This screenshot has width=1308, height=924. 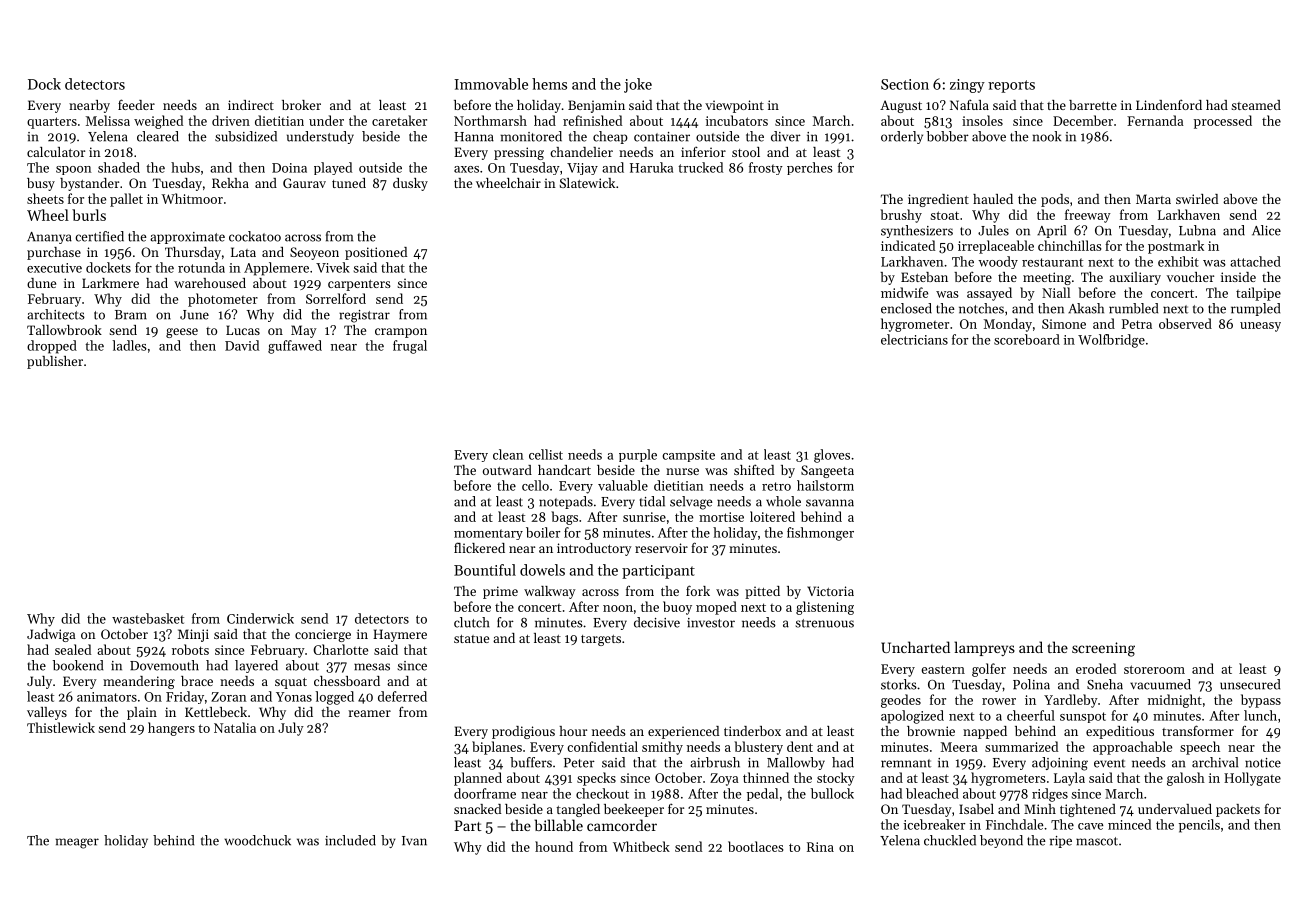 What do you see at coordinates (41, 184) in the screenshot?
I see `busy` at bounding box center [41, 184].
